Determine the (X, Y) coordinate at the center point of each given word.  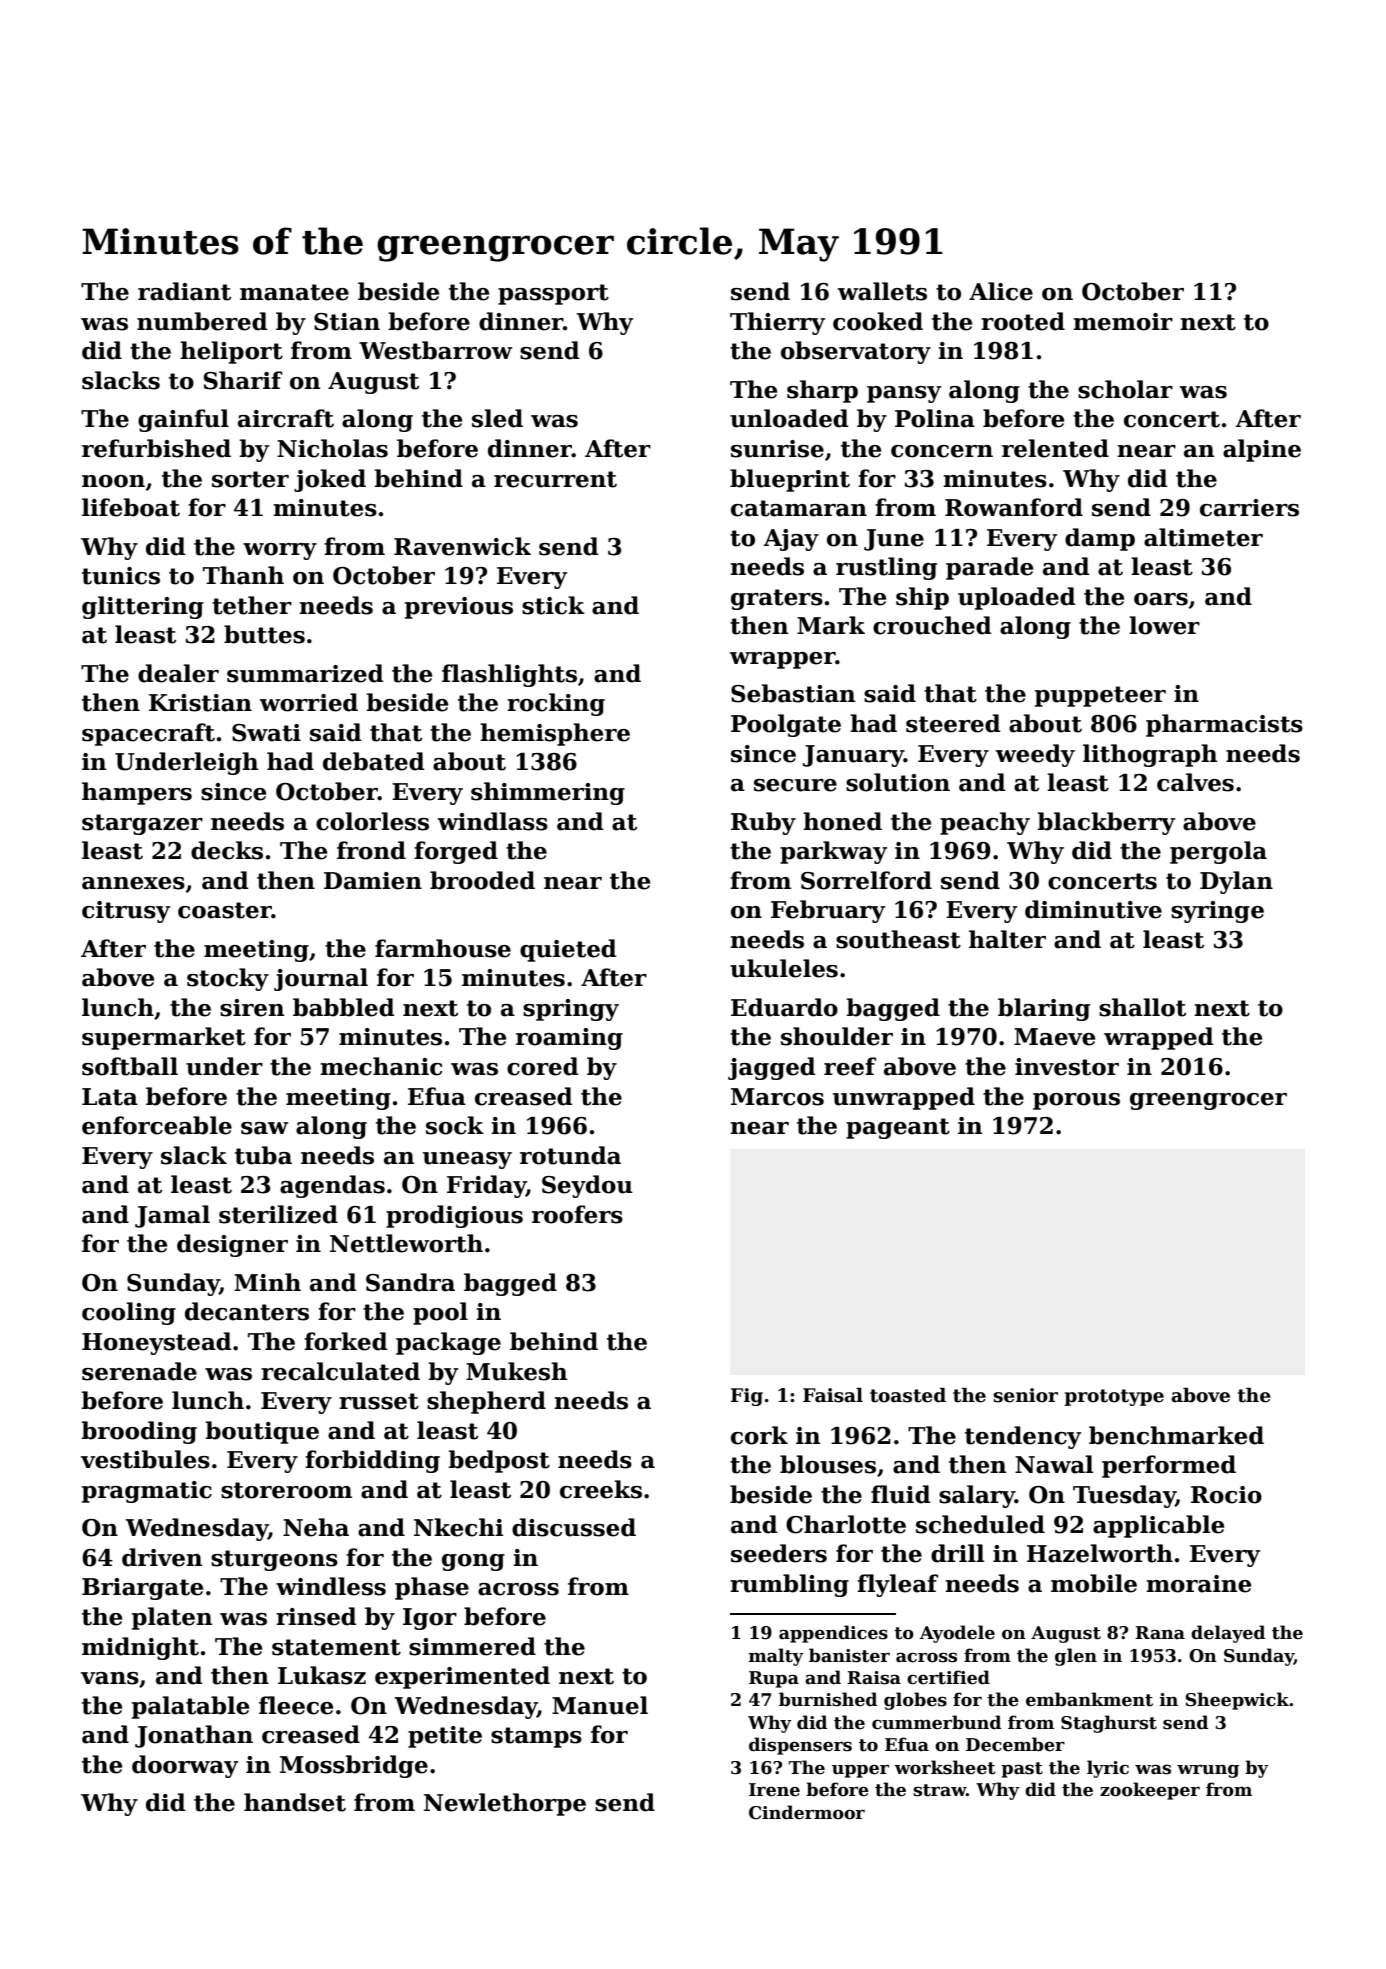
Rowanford (1014, 507)
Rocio (1226, 1495)
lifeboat (131, 507)
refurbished (156, 448)
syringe (1217, 912)
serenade (139, 1371)
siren (252, 1008)
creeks (601, 1489)
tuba (263, 1155)
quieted (568, 950)
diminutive (1093, 909)
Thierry (777, 323)
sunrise (777, 449)
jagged (772, 1068)
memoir (1123, 322)
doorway (185, 1766)
